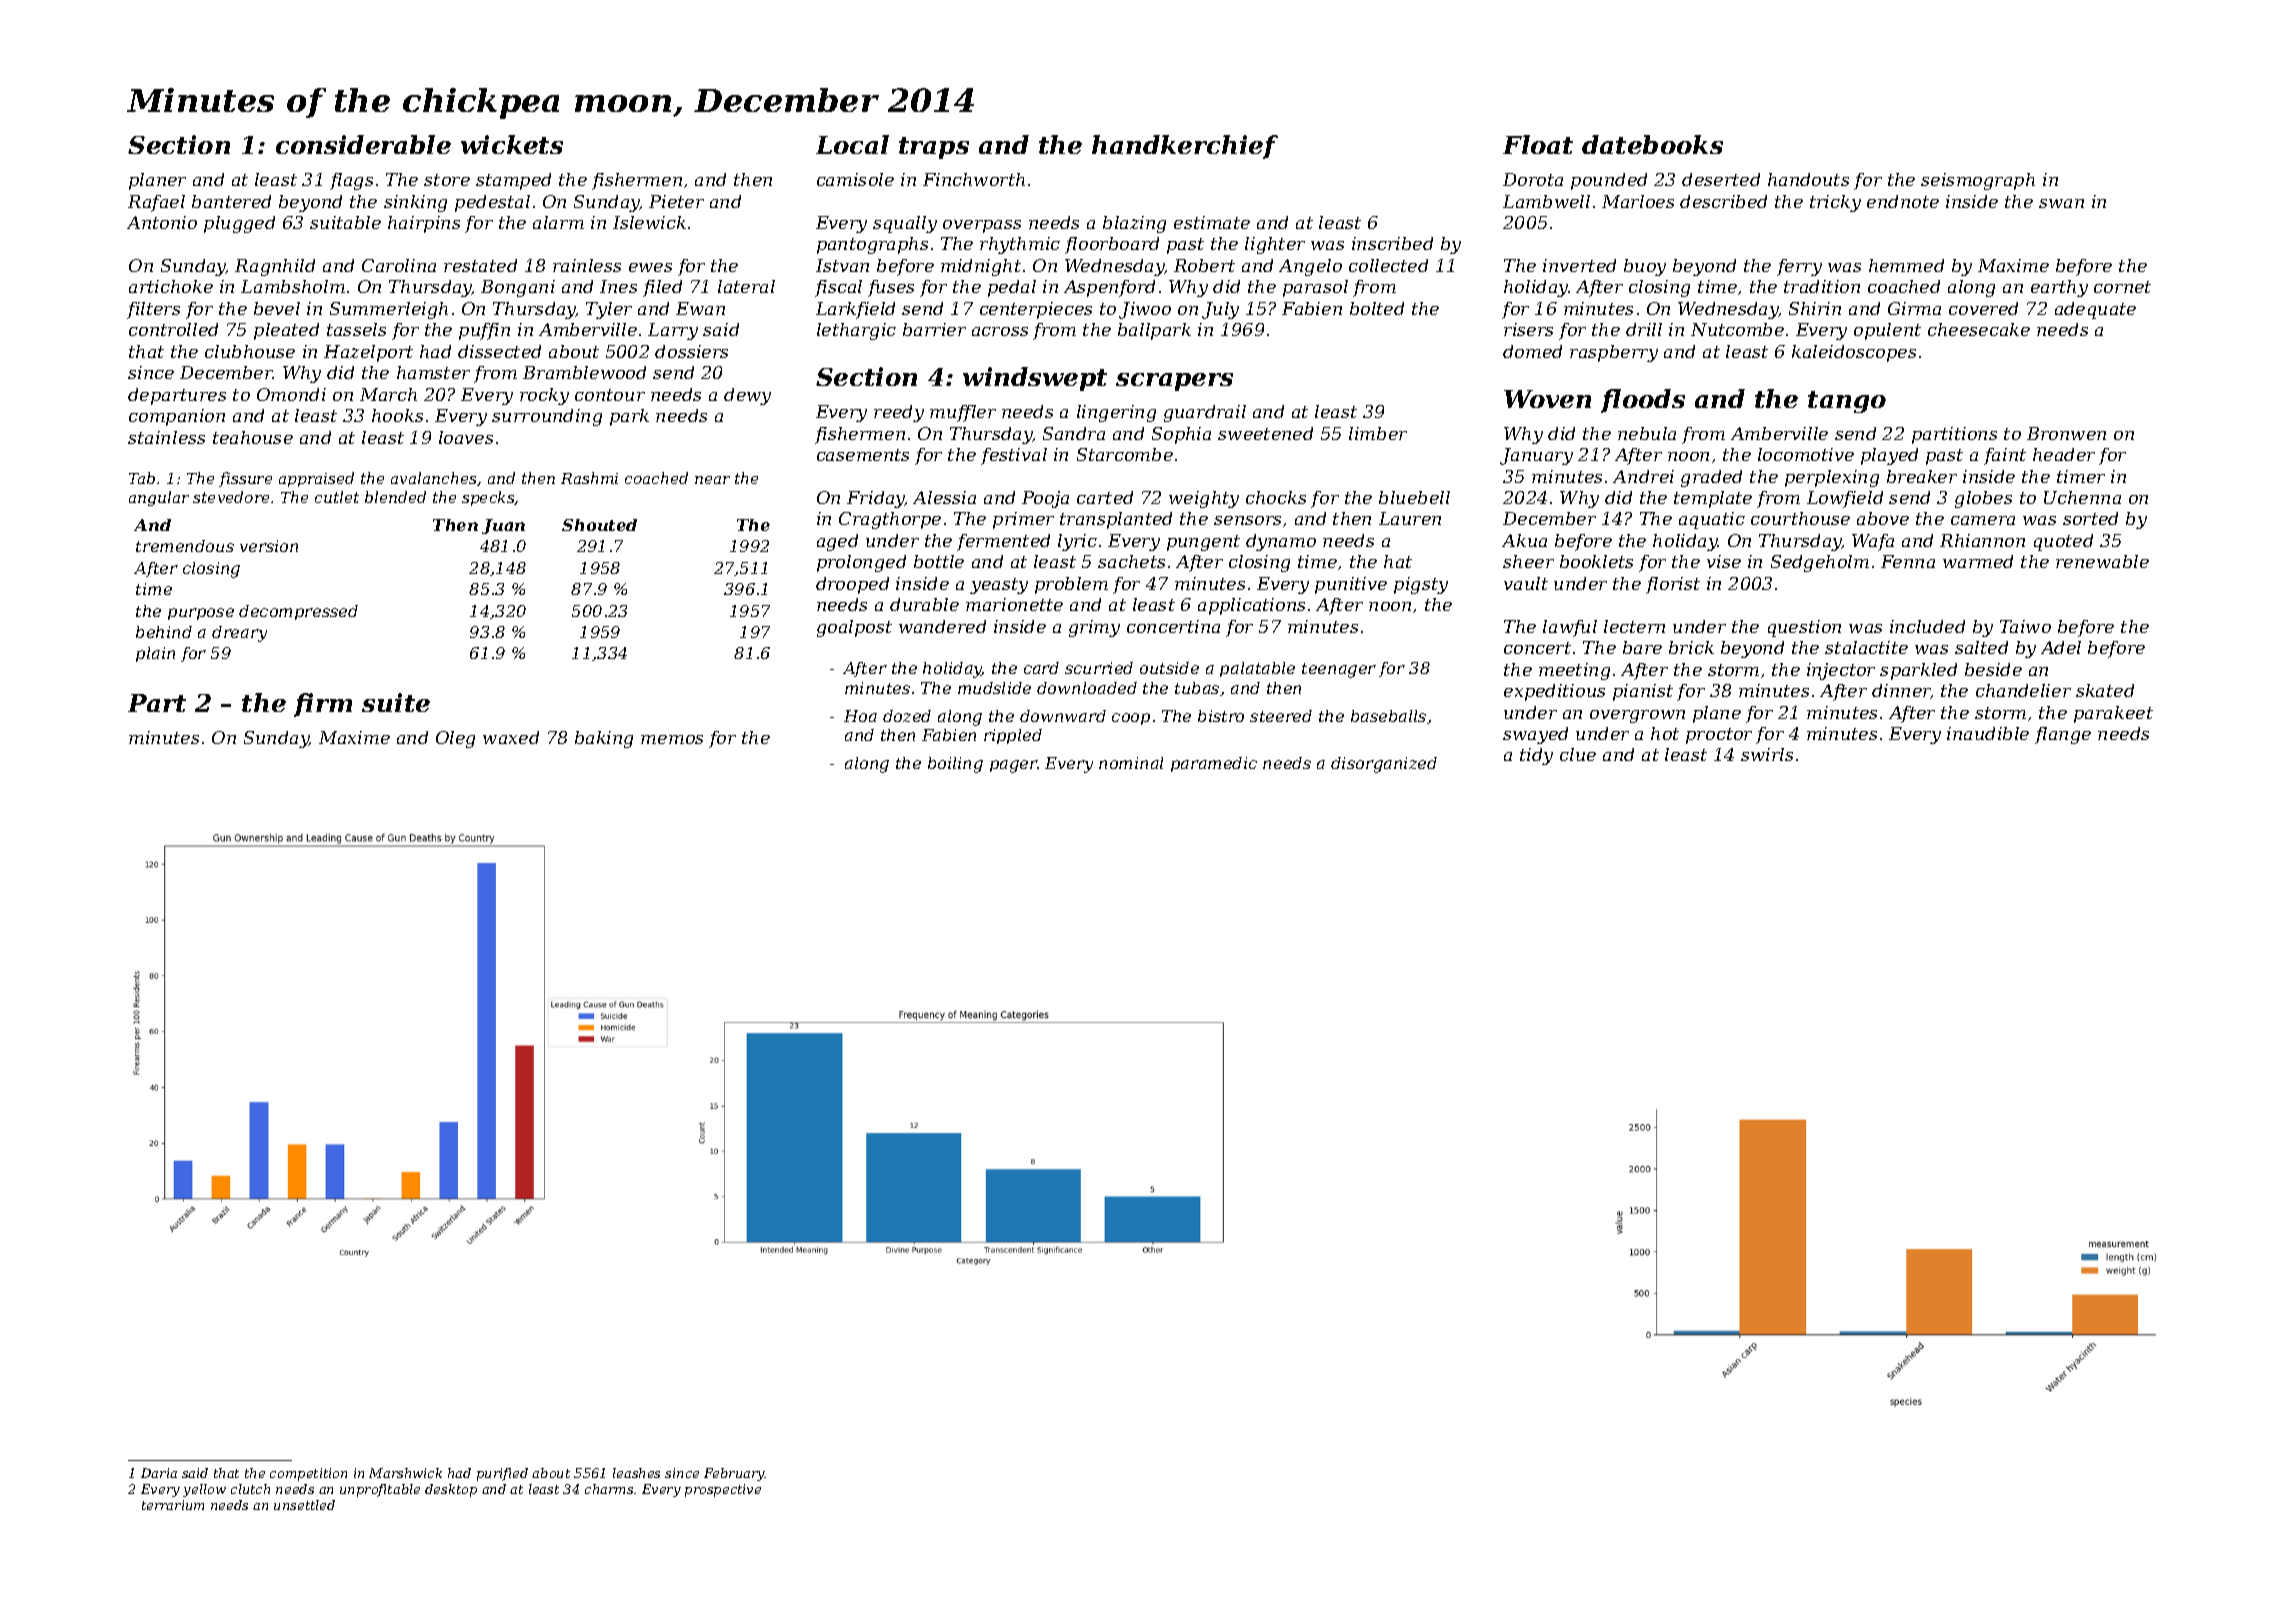 This document has width=2282, height=1614. Describe the element at coordinates (171, 286) in the document. I see `artichoke` at that location.
